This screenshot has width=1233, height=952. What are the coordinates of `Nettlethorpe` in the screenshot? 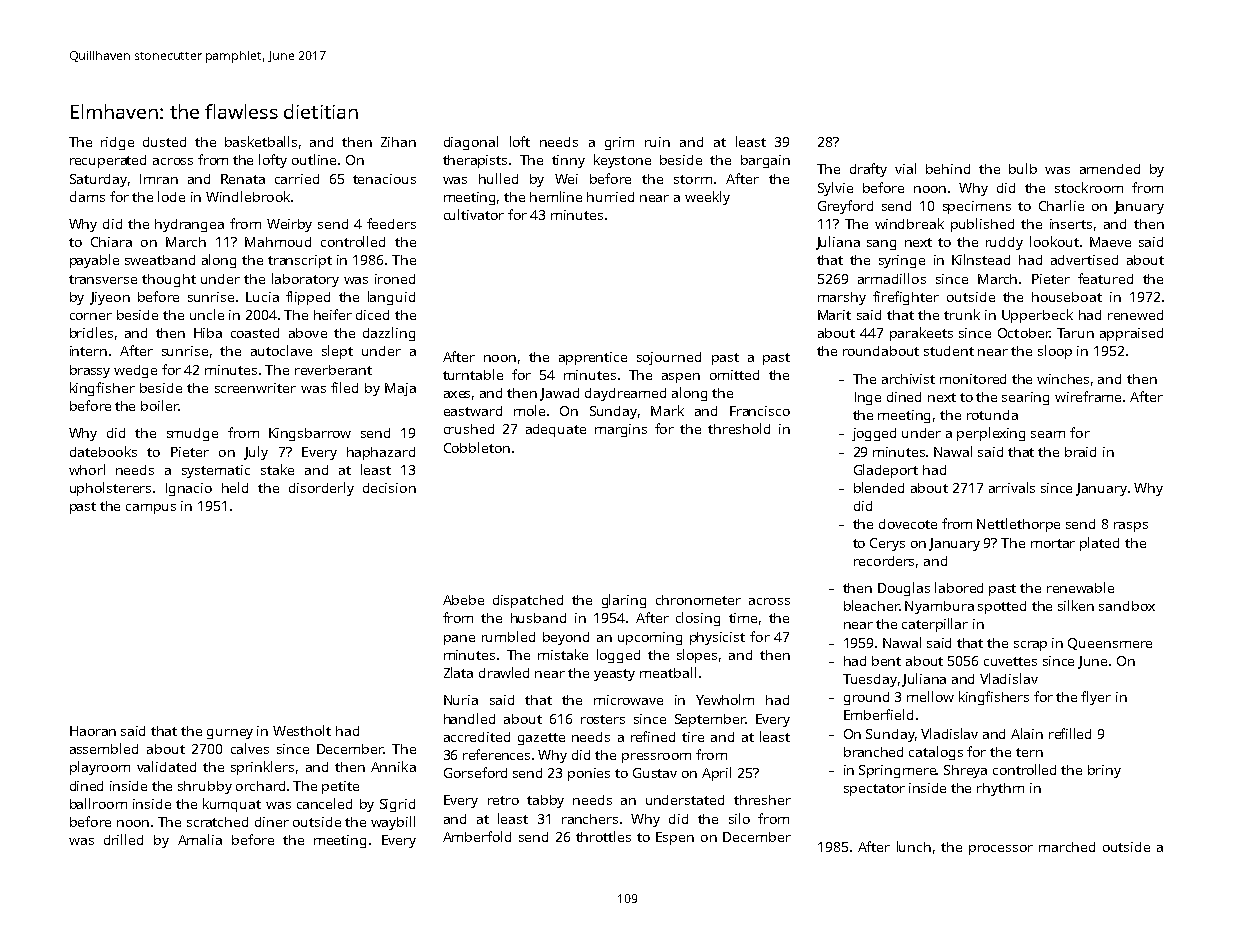 It's located at (1018, 525).
